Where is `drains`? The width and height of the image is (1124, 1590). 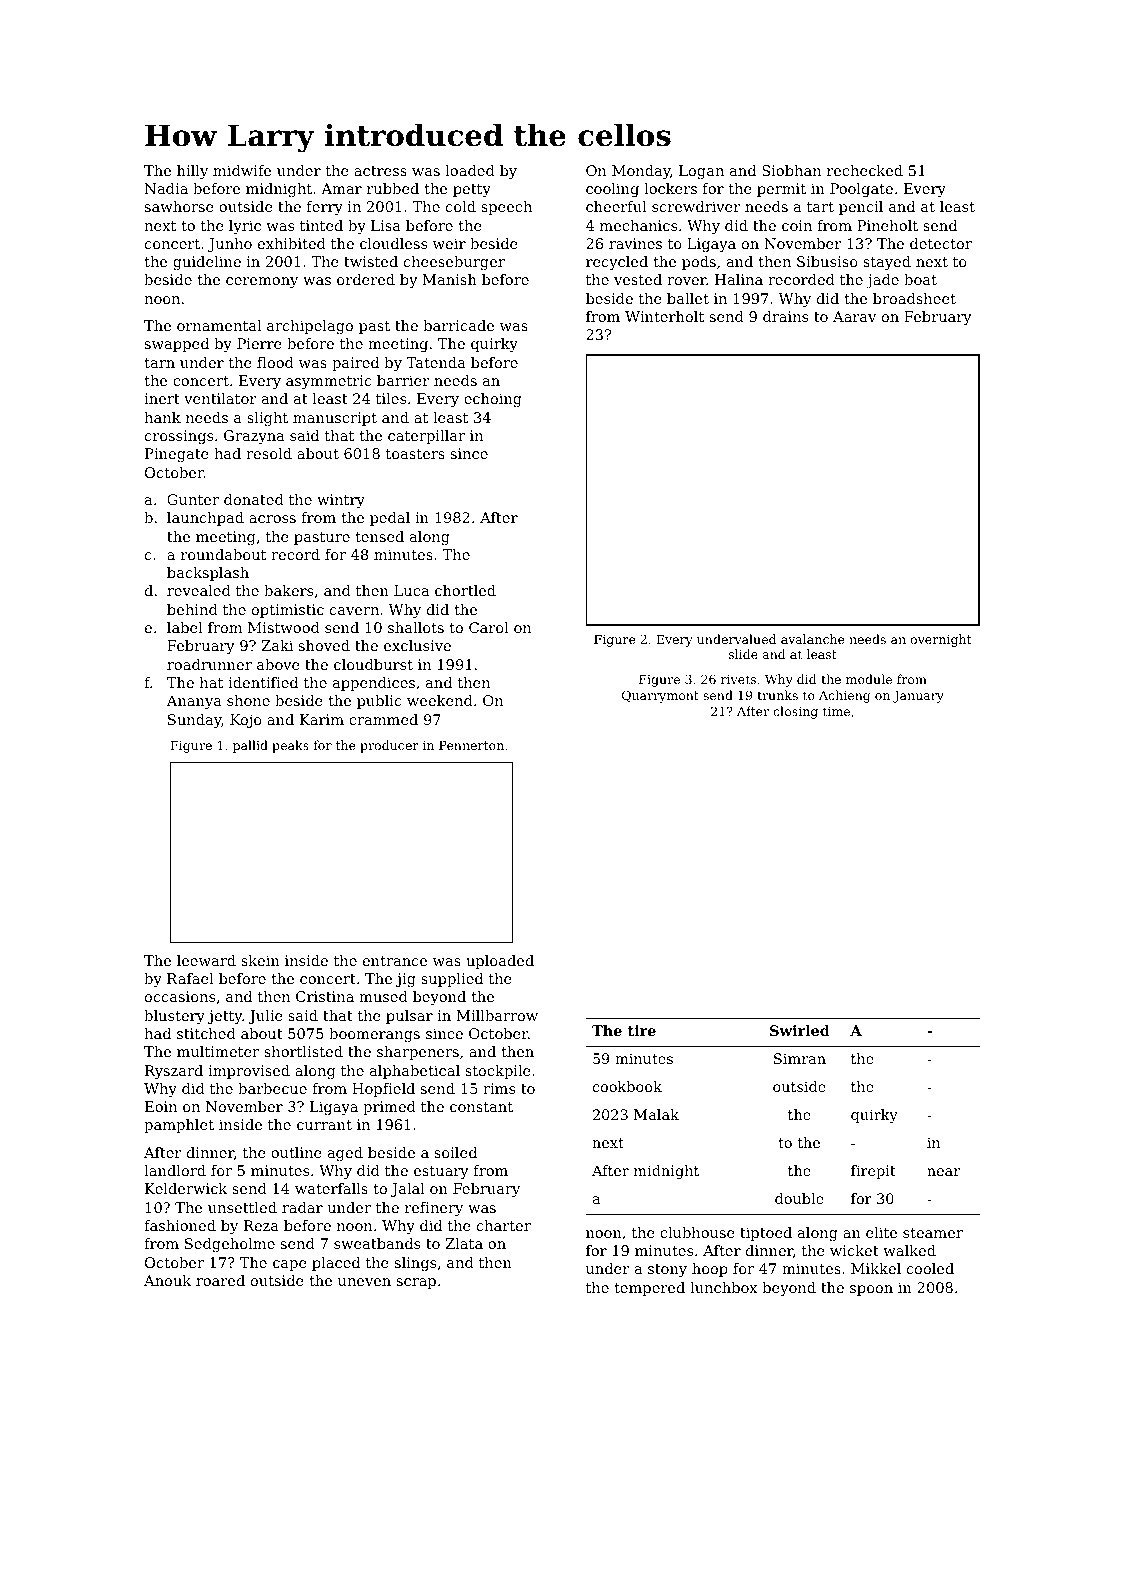 drains is located at coordinates (785, 316).
